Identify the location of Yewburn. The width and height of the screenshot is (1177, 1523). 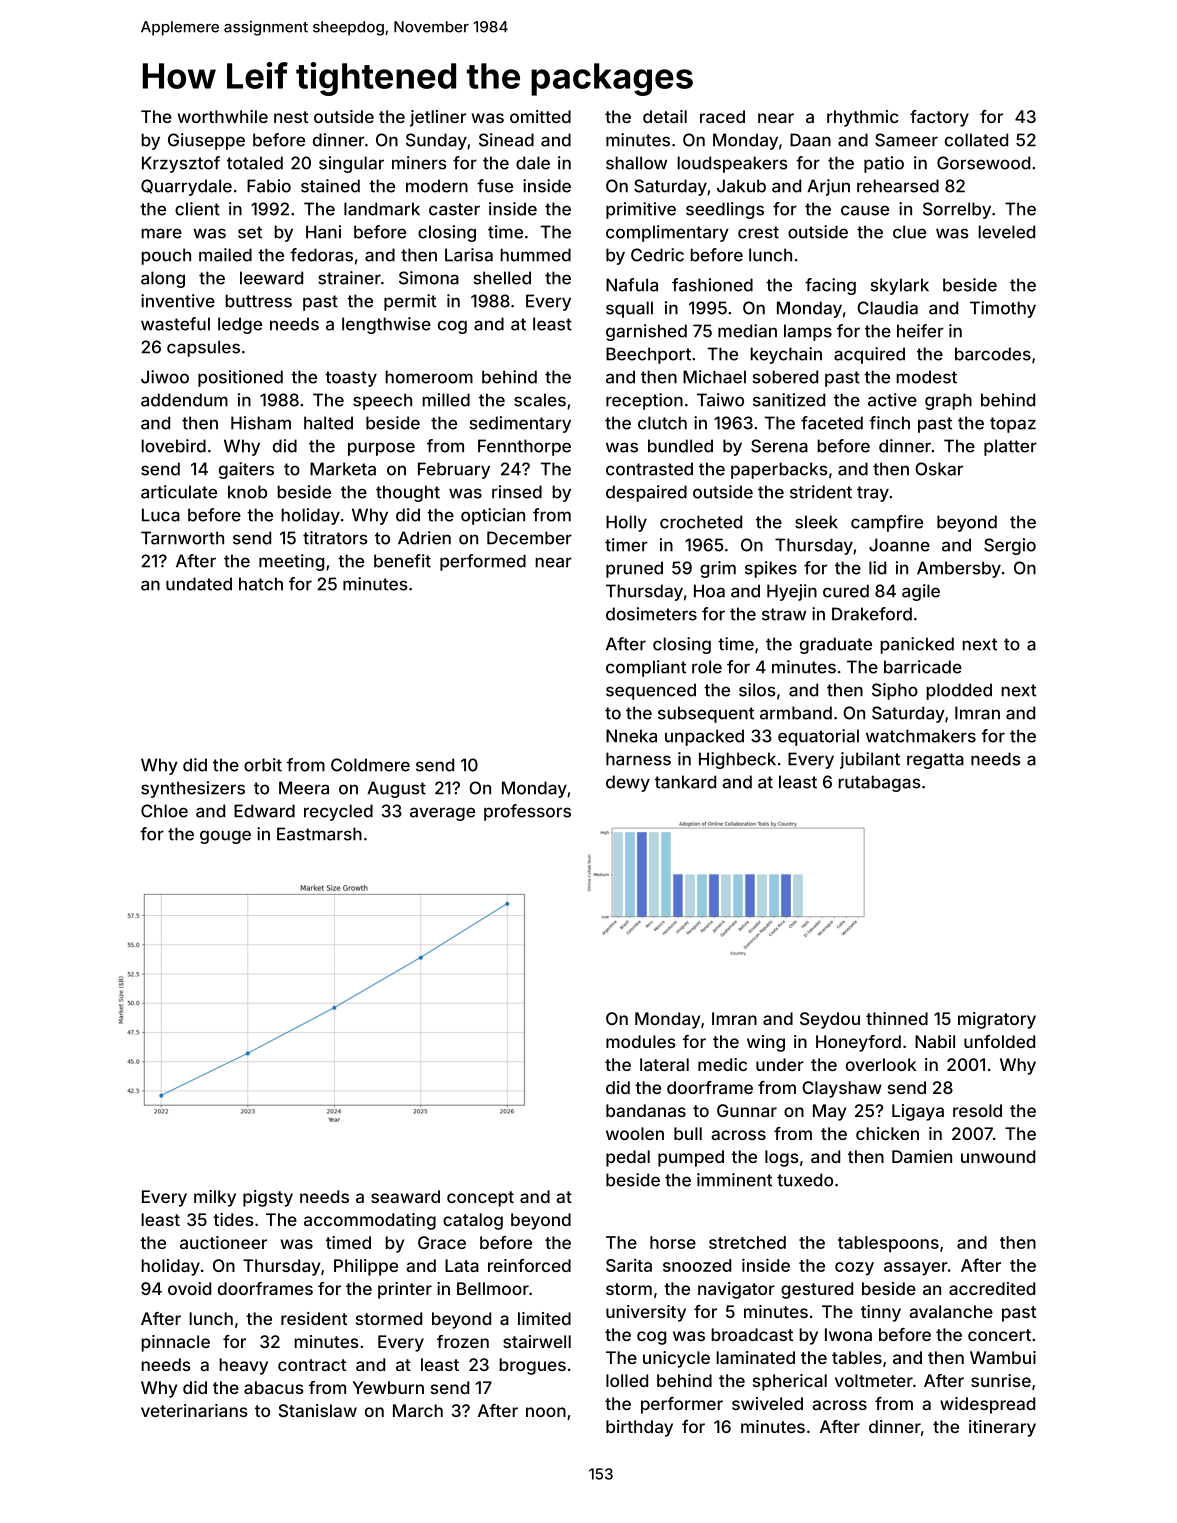
(388, 1387).
